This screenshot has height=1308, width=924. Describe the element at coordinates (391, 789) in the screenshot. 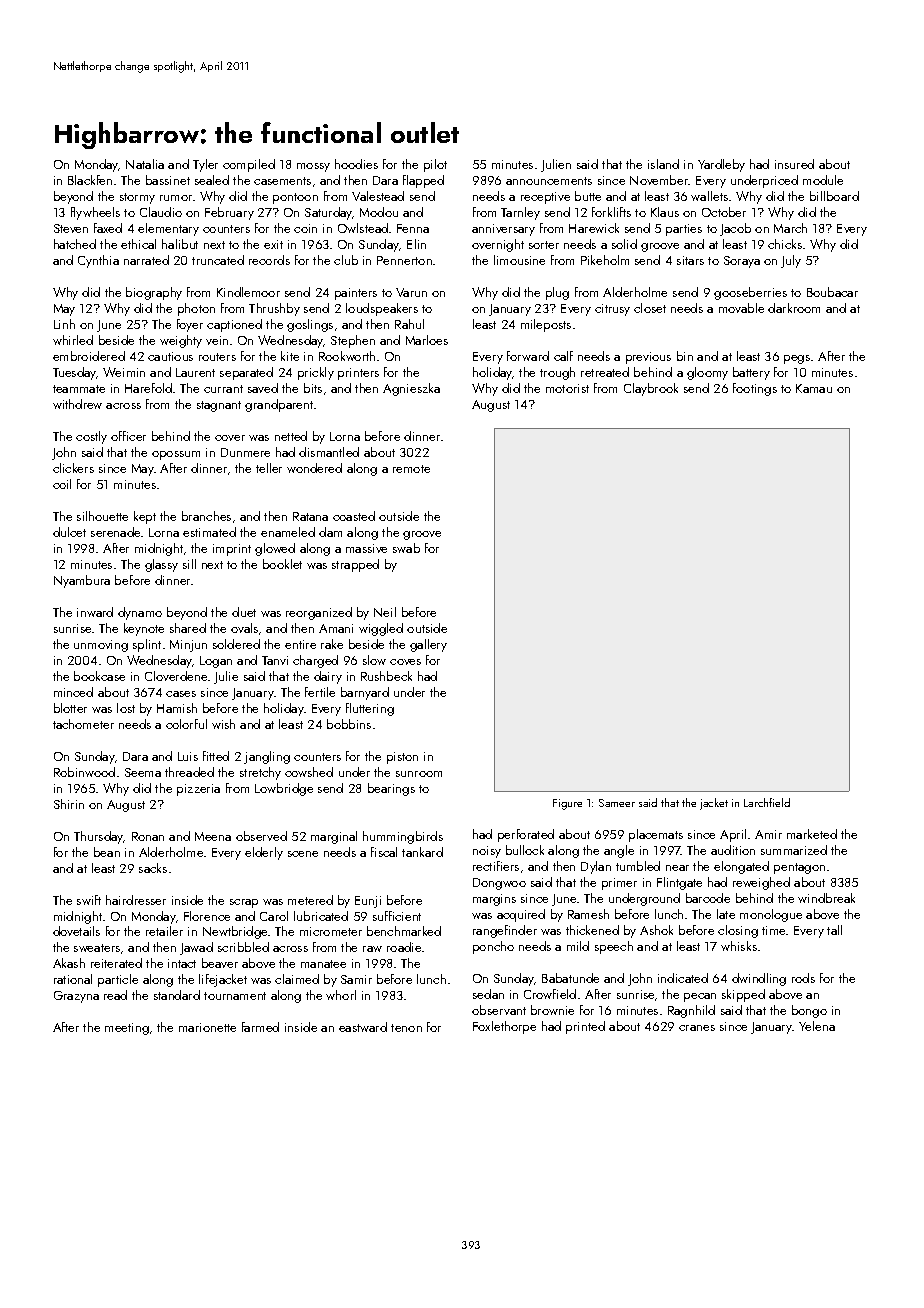

I see `bearings` at that location.
